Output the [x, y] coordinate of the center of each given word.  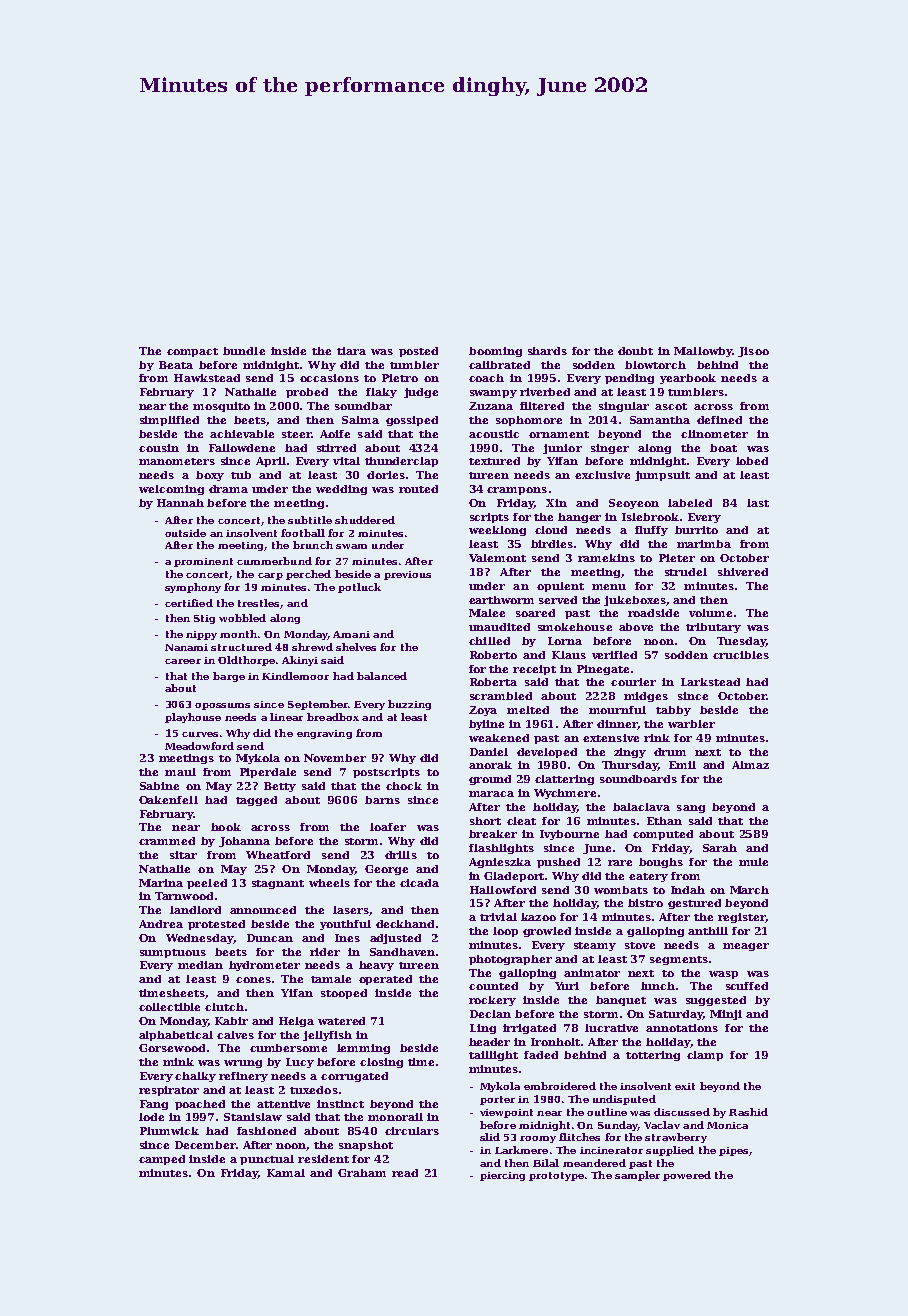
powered [687, 1176]
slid [490, 1137]
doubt [635, 351]
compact [192, 352]
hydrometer [264, 966]
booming [495, 352]
